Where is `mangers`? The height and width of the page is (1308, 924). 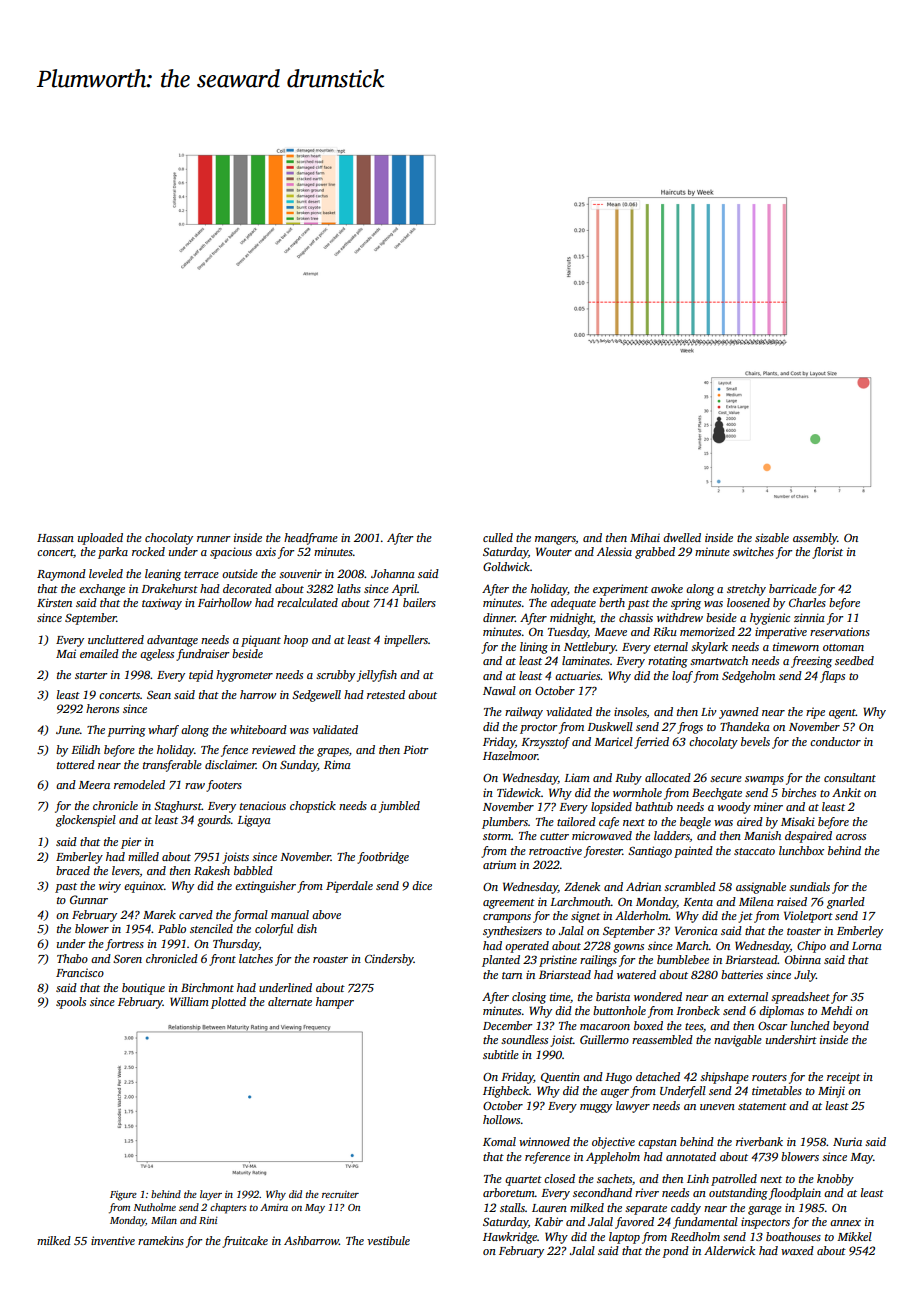
mangers is located at coordinates (555, 540).
